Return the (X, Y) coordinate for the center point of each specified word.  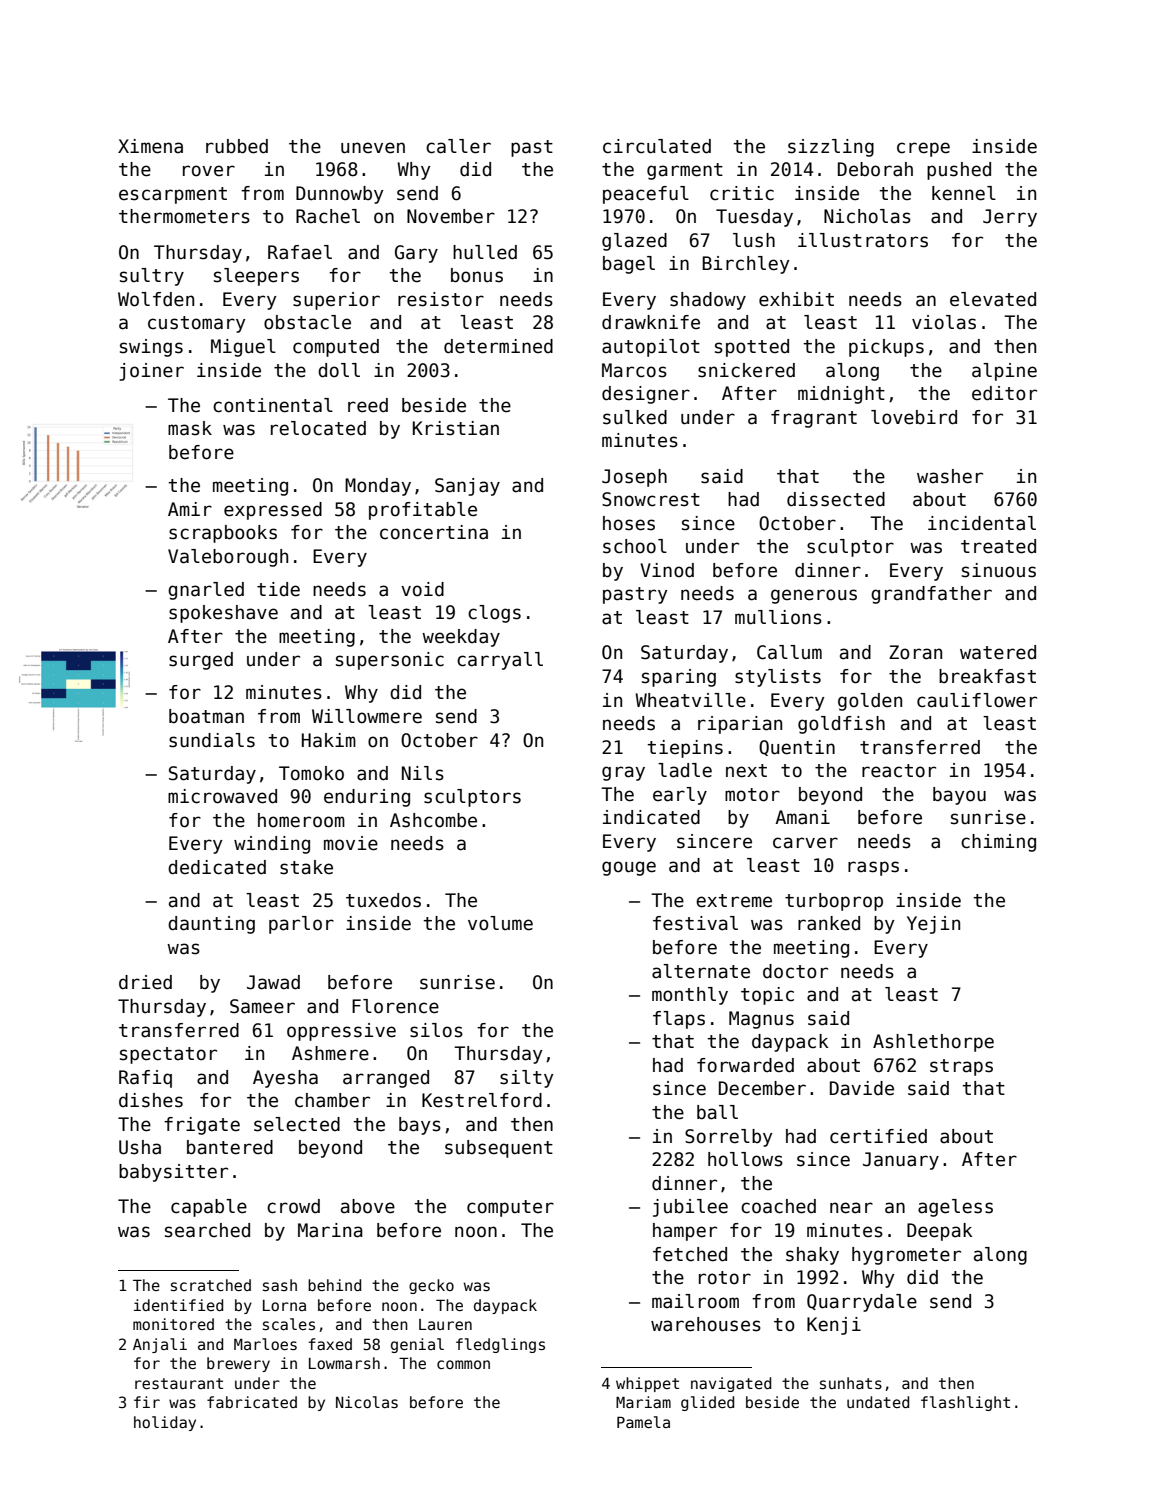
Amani (802, 817)
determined (498, 346)
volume (500, 923)
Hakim (329, 740)
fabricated (252, 1402)
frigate (202, 1126)
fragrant (814, 419)
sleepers (256, 277)
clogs (494, 614)
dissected (836, 499)
